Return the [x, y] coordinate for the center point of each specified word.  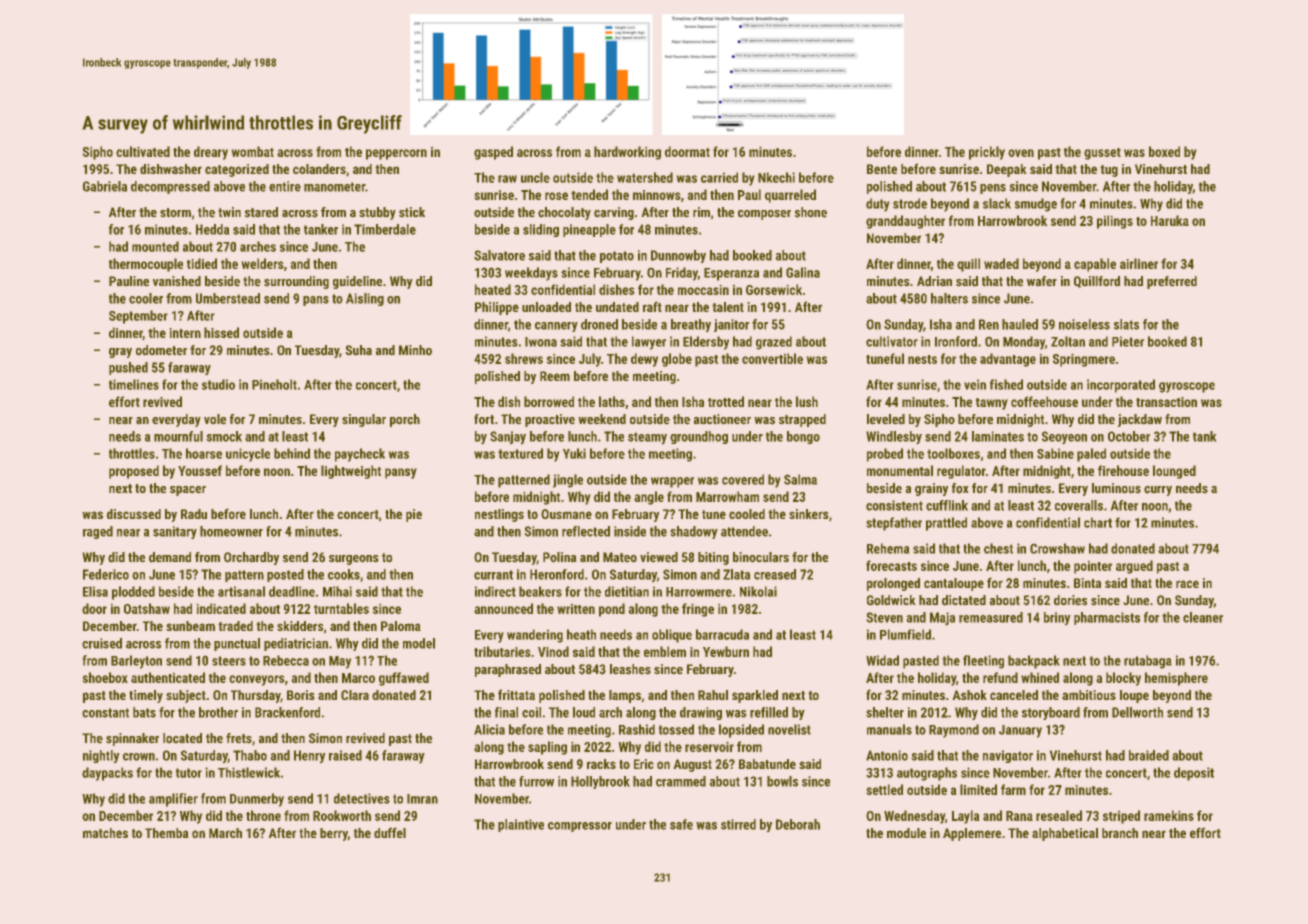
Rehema [888, 548]
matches [105, 833]
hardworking [627, 153]
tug [1109, 171]
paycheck [360, 455]
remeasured [991, 617]
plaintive [521, 825]
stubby [377, 213]
